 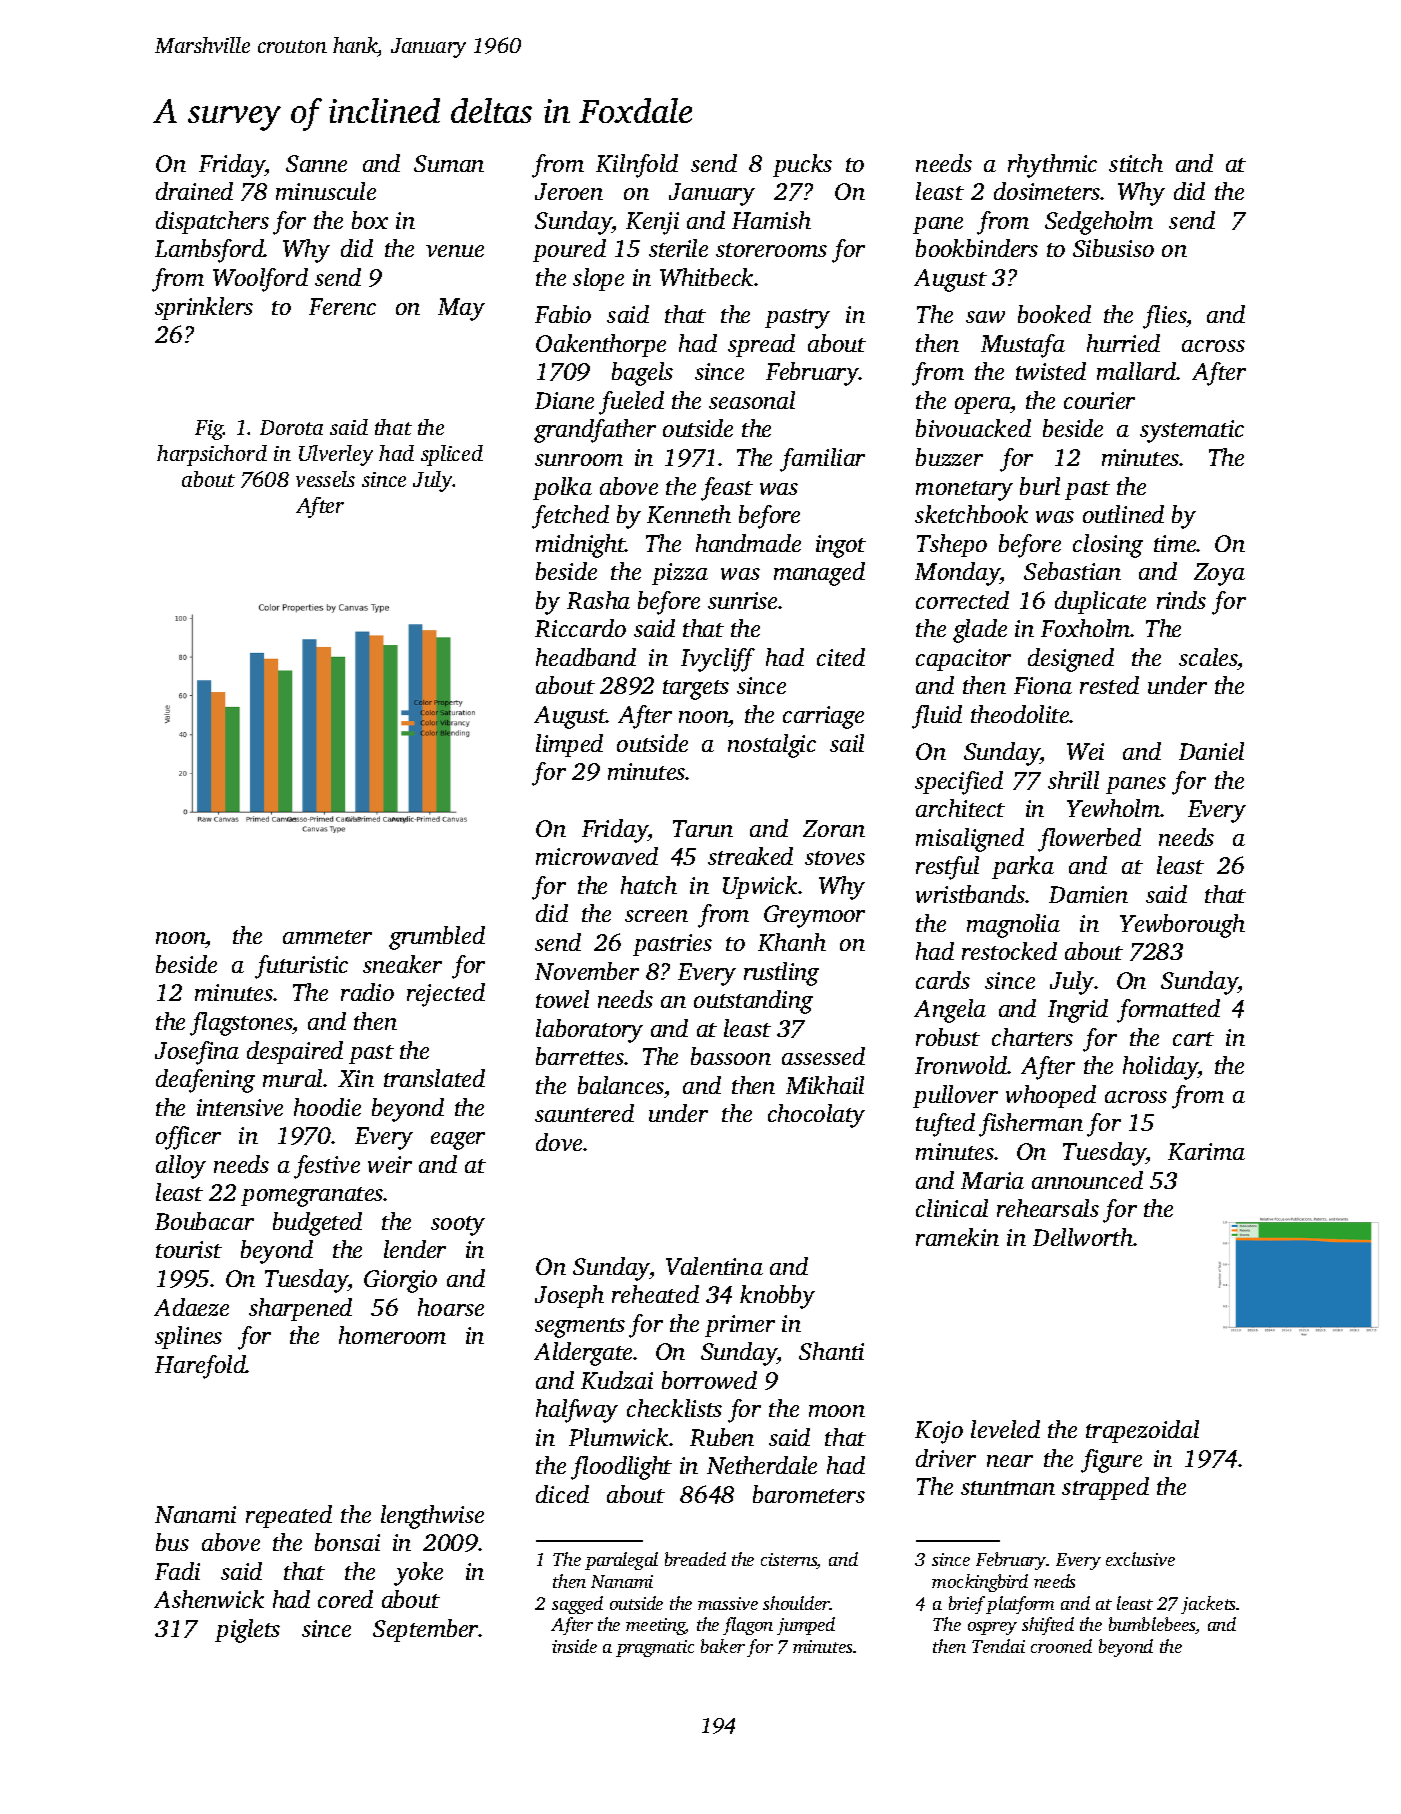 I want to click on stitch, so click(x=1136, y=163).
